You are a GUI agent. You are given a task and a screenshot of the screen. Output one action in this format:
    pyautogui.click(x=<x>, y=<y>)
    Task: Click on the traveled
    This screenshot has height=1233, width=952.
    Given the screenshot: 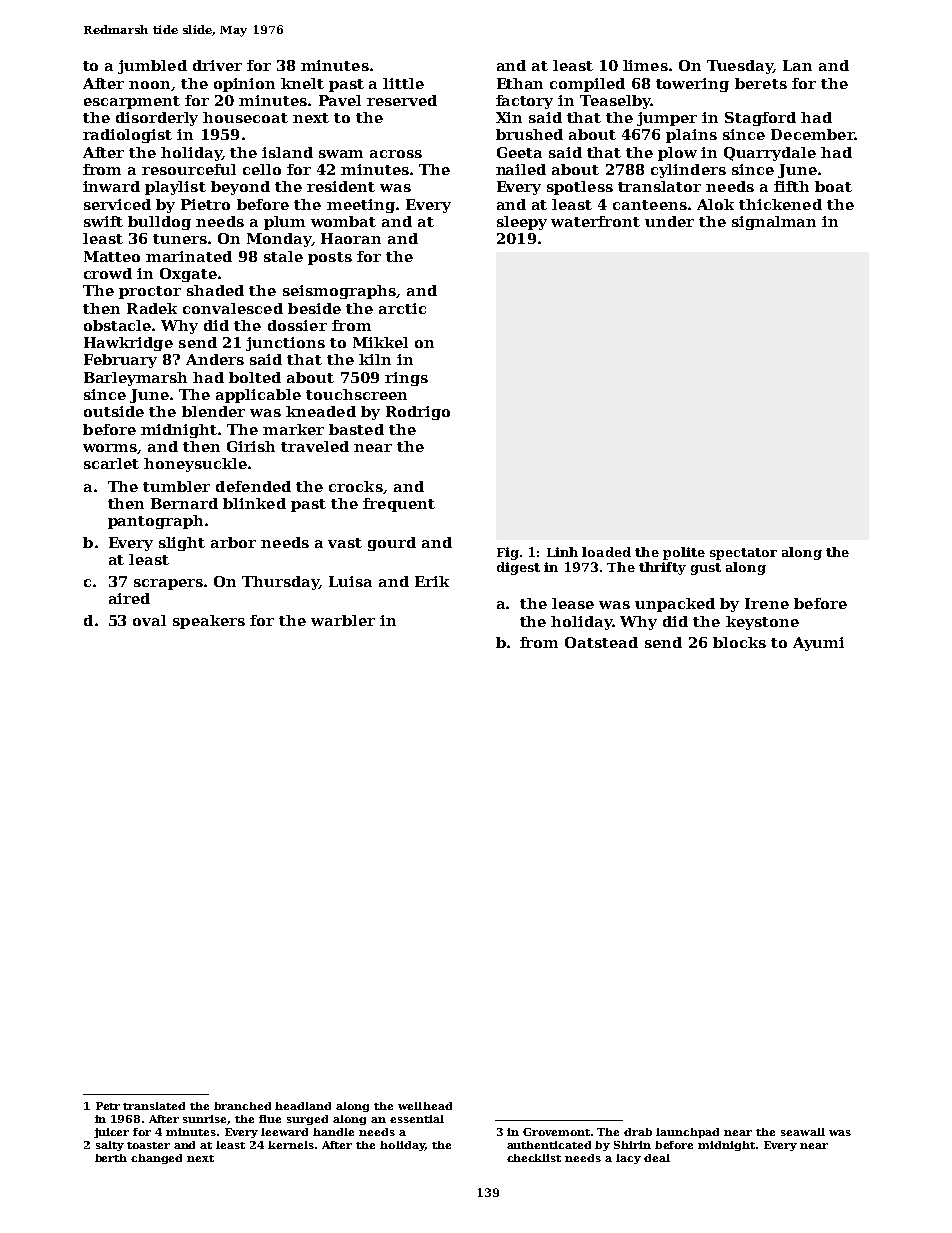 What is the action you would take?
    pyautogui.click(x=315, y=446)
